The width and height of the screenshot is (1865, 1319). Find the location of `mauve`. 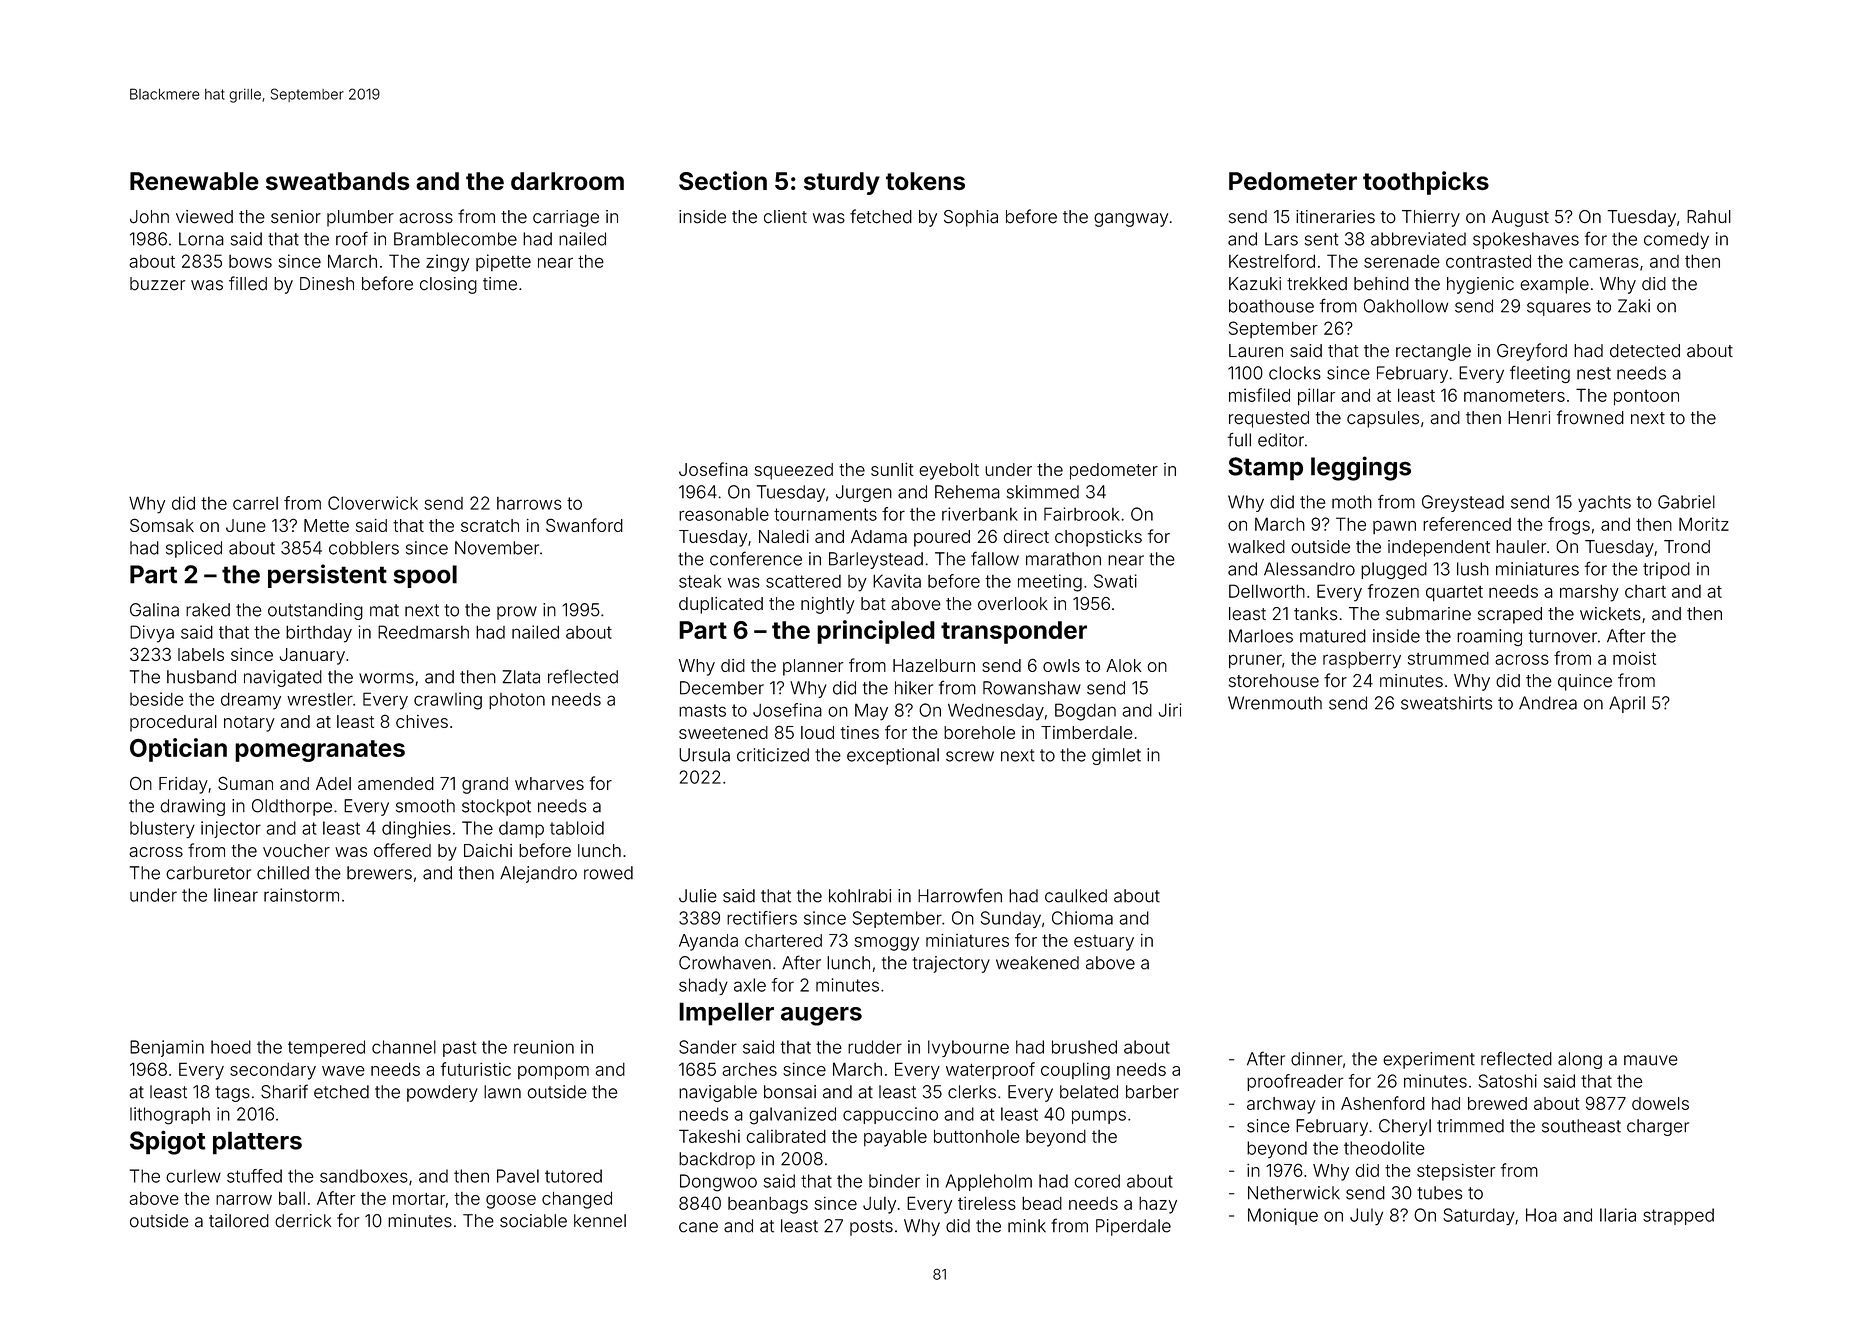

mauve is located at coordinates (1651, 1060).
